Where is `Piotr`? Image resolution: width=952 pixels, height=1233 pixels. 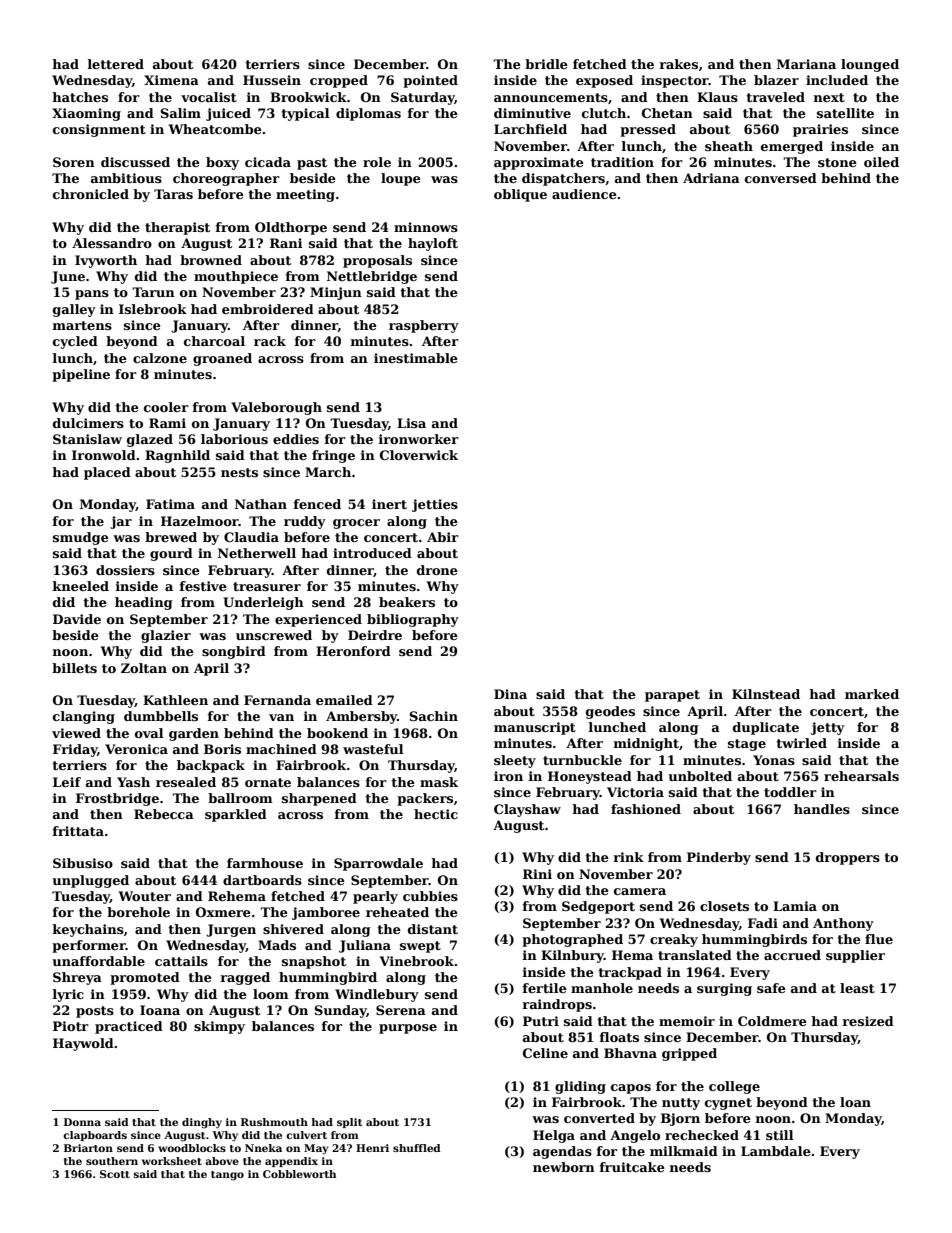 Piotr is located at coordinates (71, 1026).
